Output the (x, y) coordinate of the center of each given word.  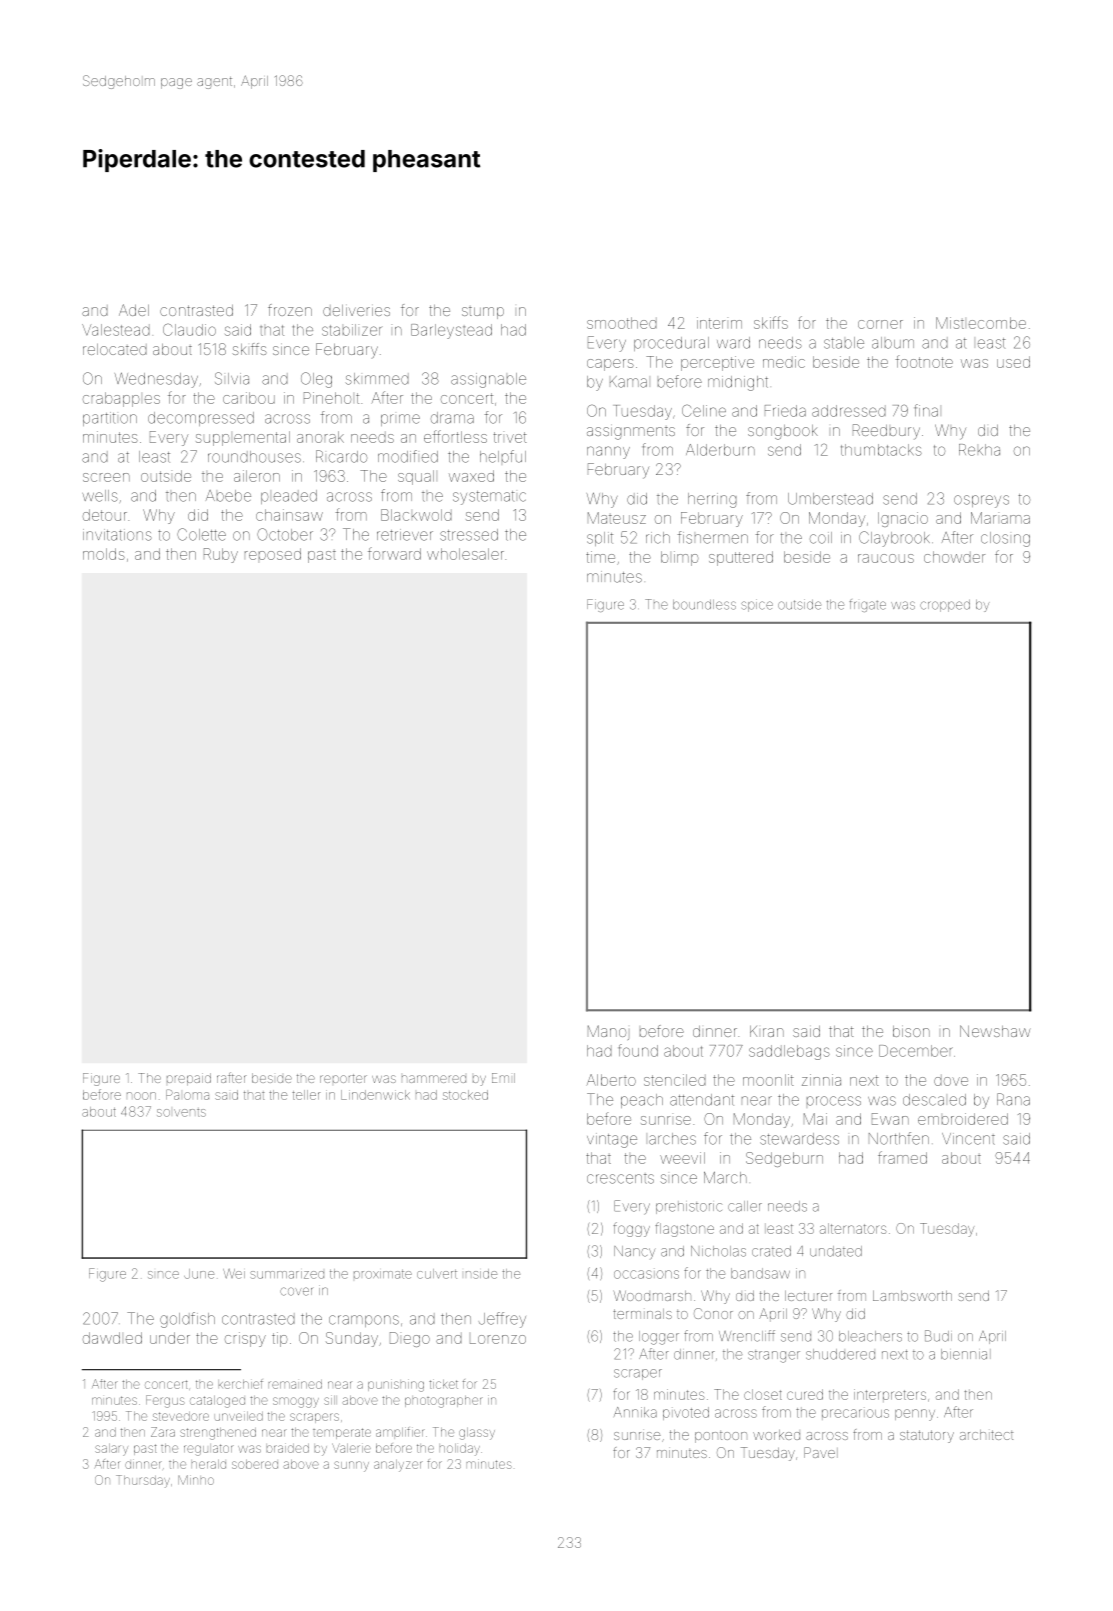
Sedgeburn (784, 1159)
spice (757, 605)
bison (911, 1031)
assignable (488, 380)
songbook (783, 432)
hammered (434, 1079)
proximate (383, 1274)
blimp (680, 558)
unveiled (239, 1416)
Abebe (228, 496)
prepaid (189, 1079)
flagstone (684, 1229)
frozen (290, 310)
